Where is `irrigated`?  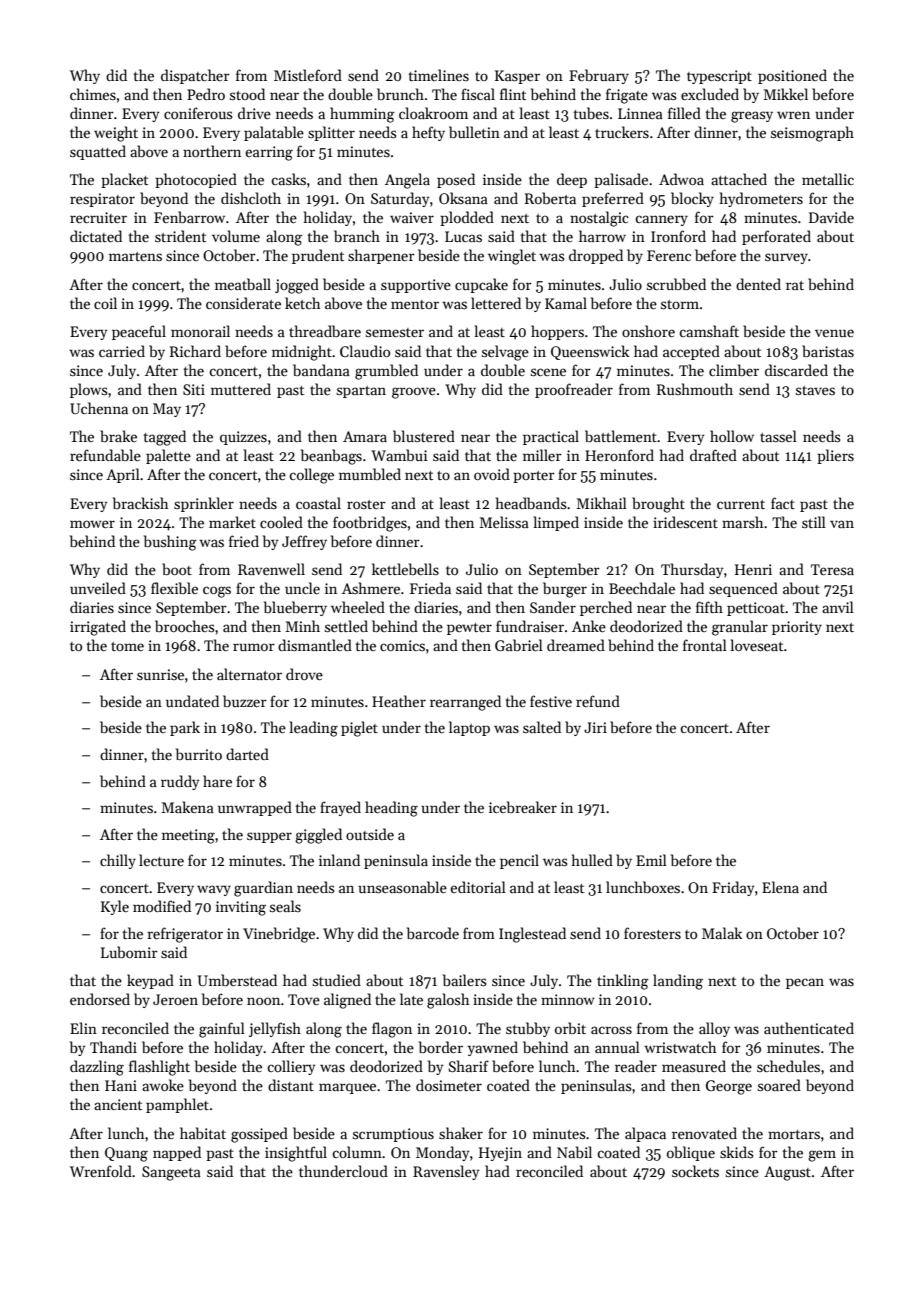
irrigated is located at coordinates (98, 628).
